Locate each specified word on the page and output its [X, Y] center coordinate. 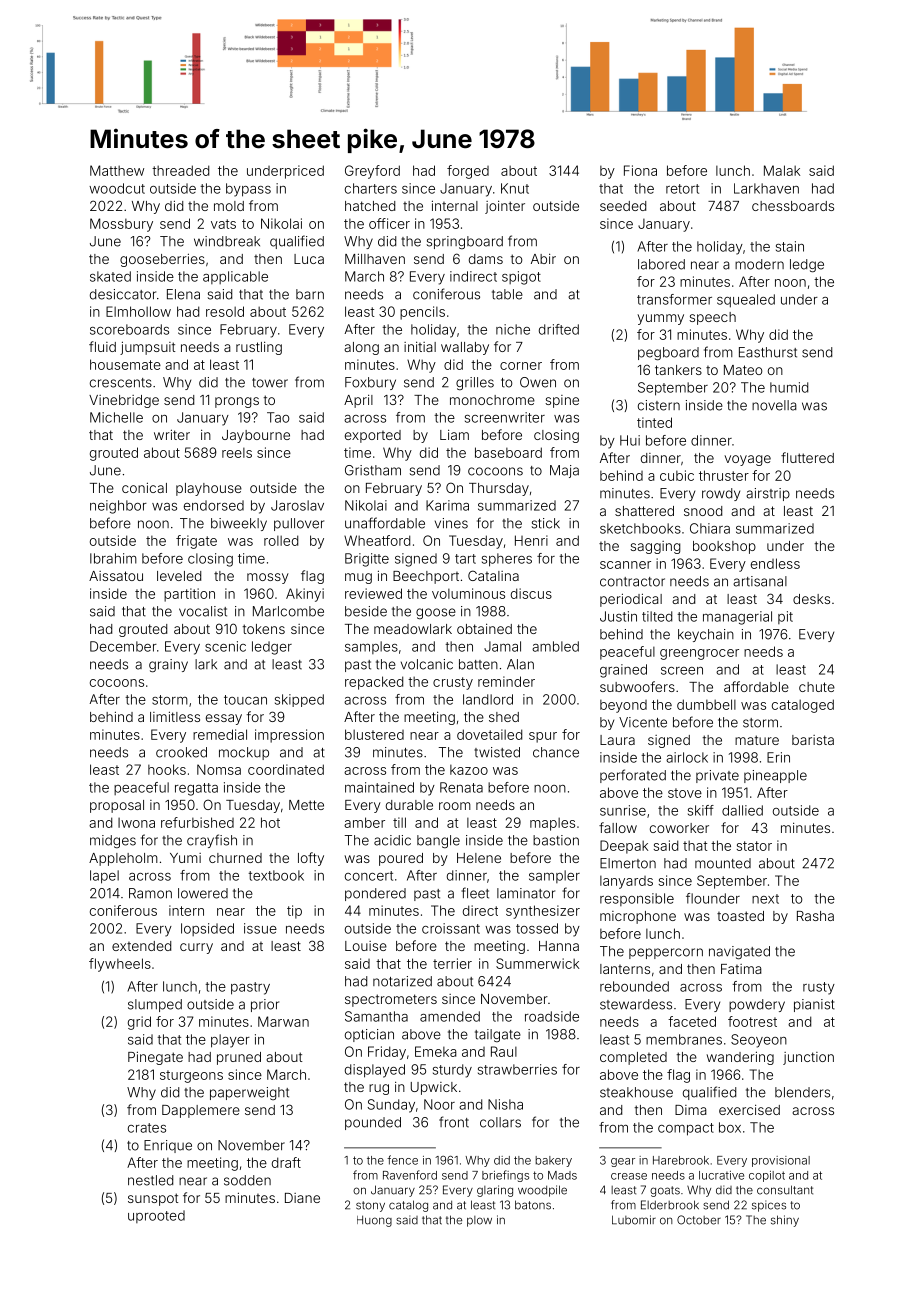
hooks [167, 769]
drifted [559, 329]
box [730, 1127]
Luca [309, 259]
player [230, 1041]
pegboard [668, 354]
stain [790, 246]
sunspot [153, 1199]
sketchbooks [640, 528]
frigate [196, 542]
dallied [742, 810]
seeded [623, 206]
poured [401, 859]
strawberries [517, 1069]
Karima [447, 505]
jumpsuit [147, 348]
